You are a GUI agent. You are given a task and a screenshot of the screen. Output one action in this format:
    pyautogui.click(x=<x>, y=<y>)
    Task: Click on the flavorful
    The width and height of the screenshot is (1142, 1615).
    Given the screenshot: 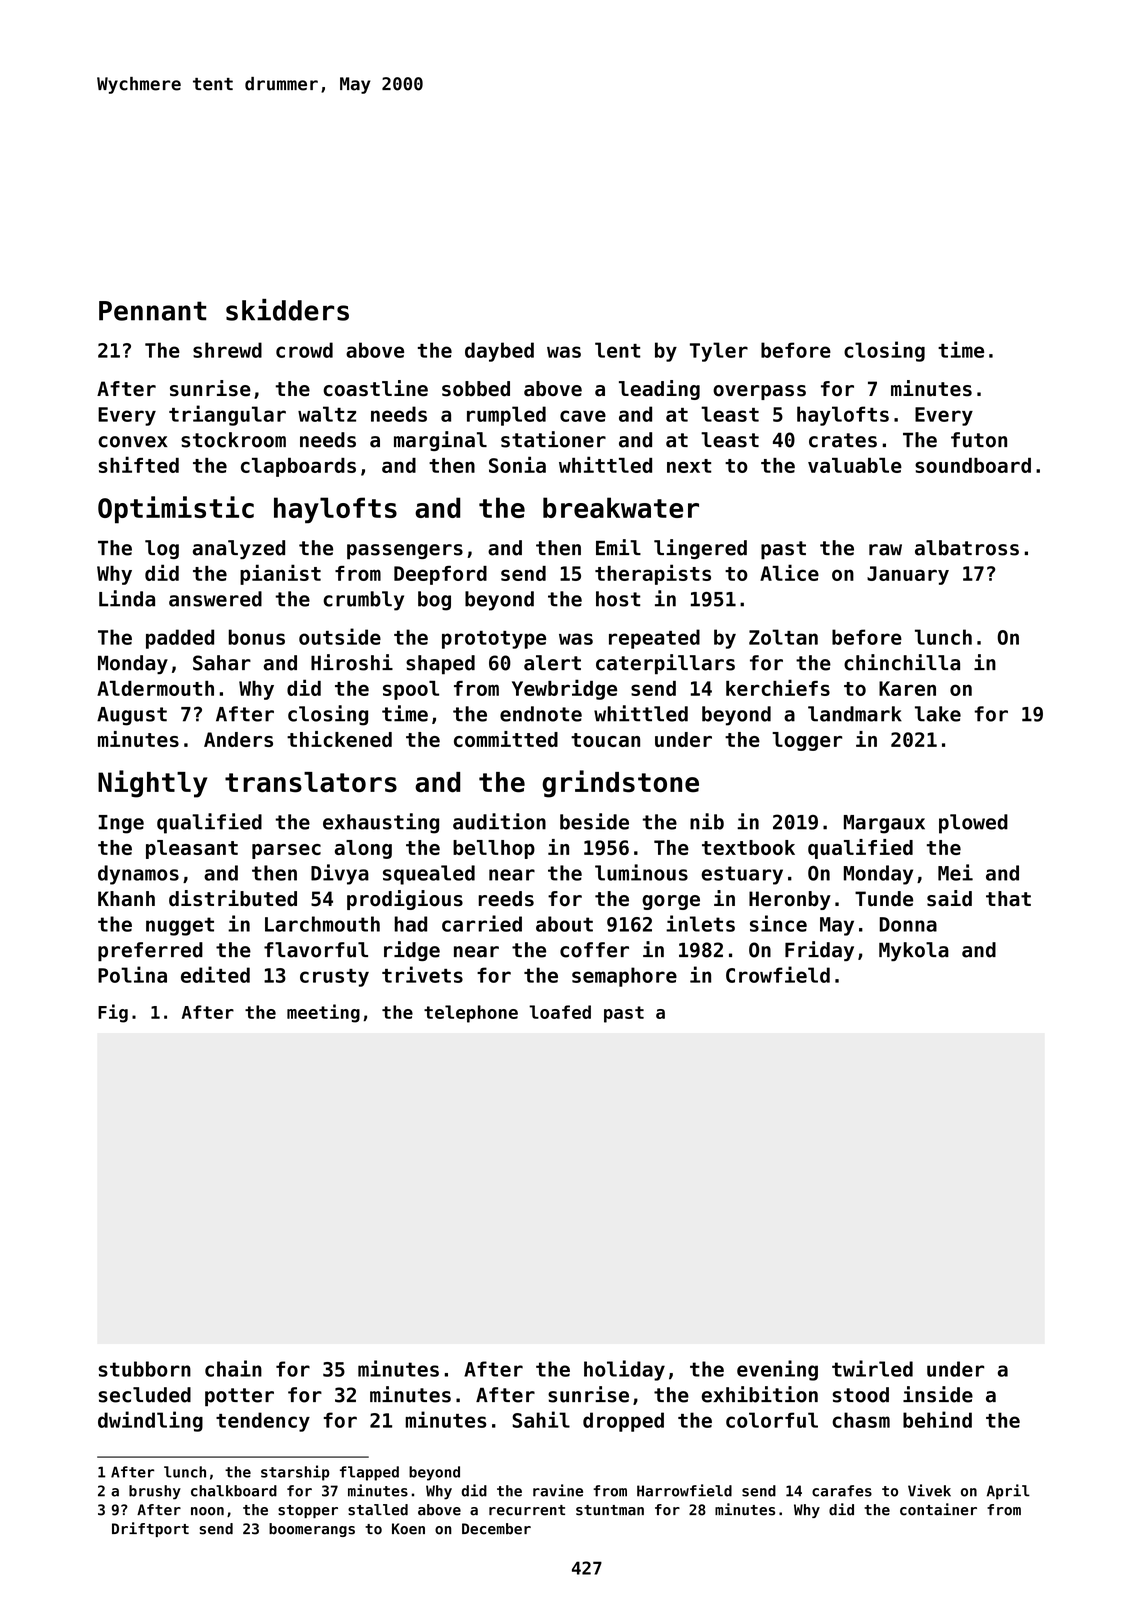 What is the action you would take?
    pyautogui.click(x=316, y=950)
